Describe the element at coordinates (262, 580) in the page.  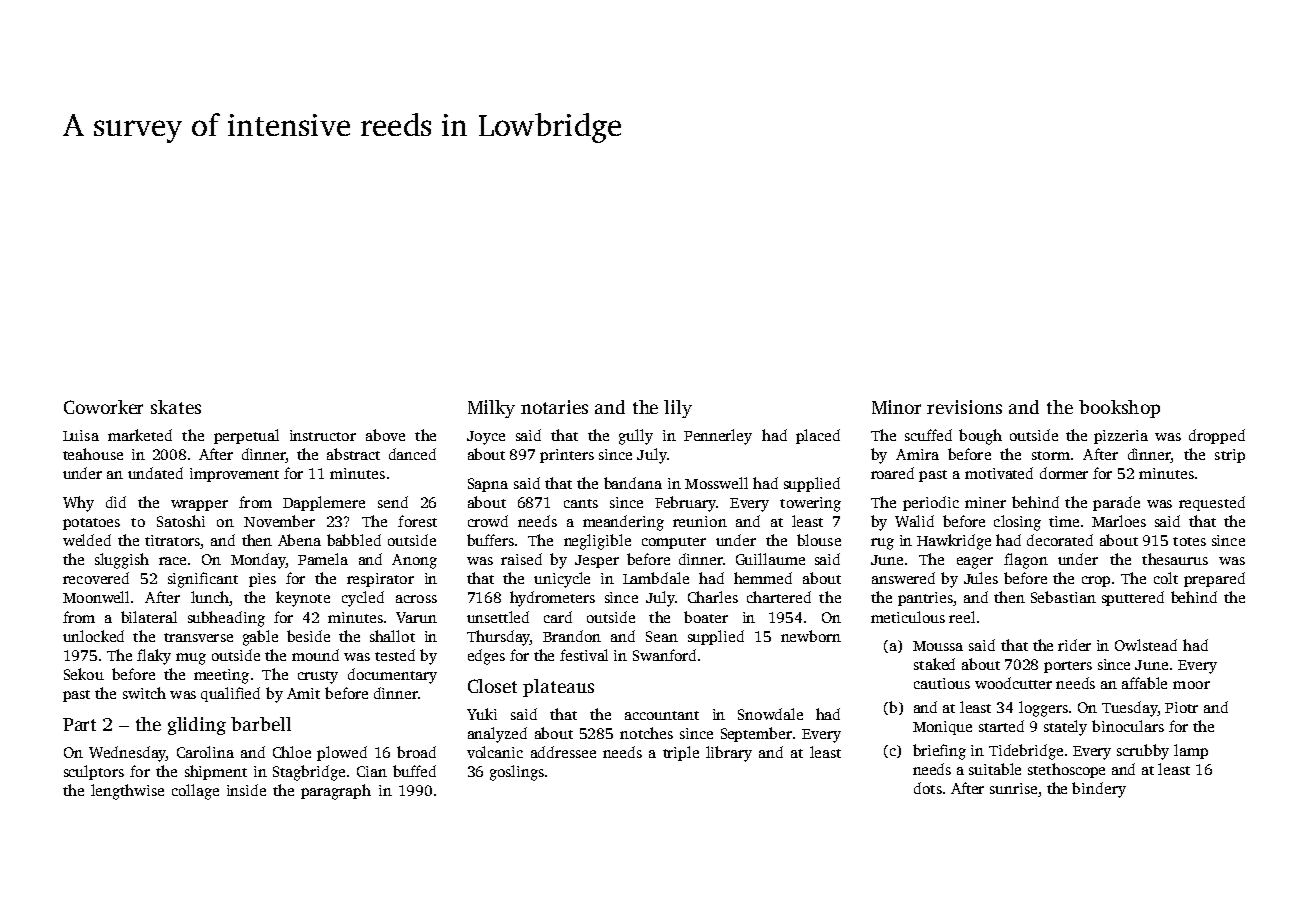
I see `pies` at that location.
